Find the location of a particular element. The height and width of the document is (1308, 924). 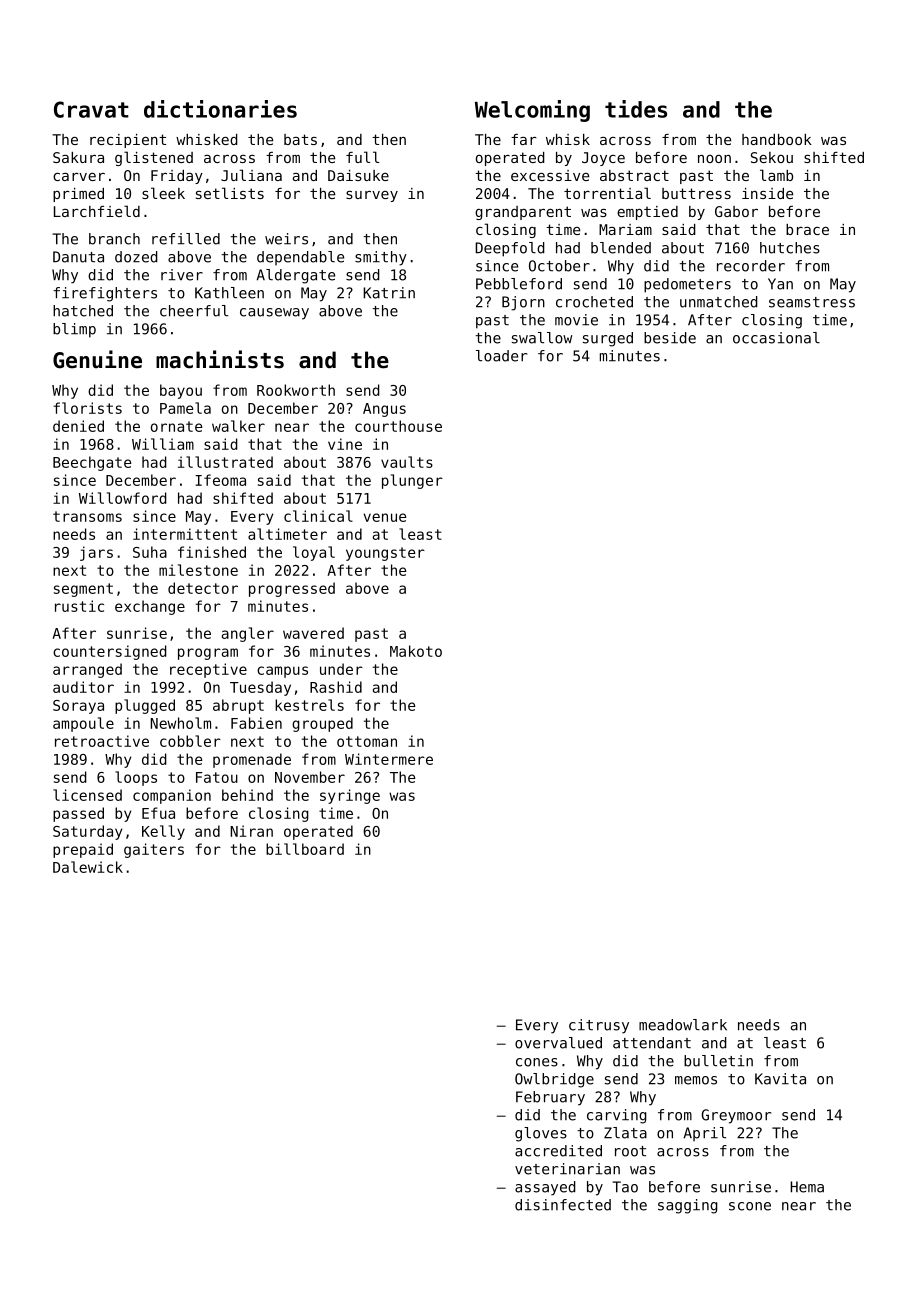

handbook is located at coordinates (777, 139).
